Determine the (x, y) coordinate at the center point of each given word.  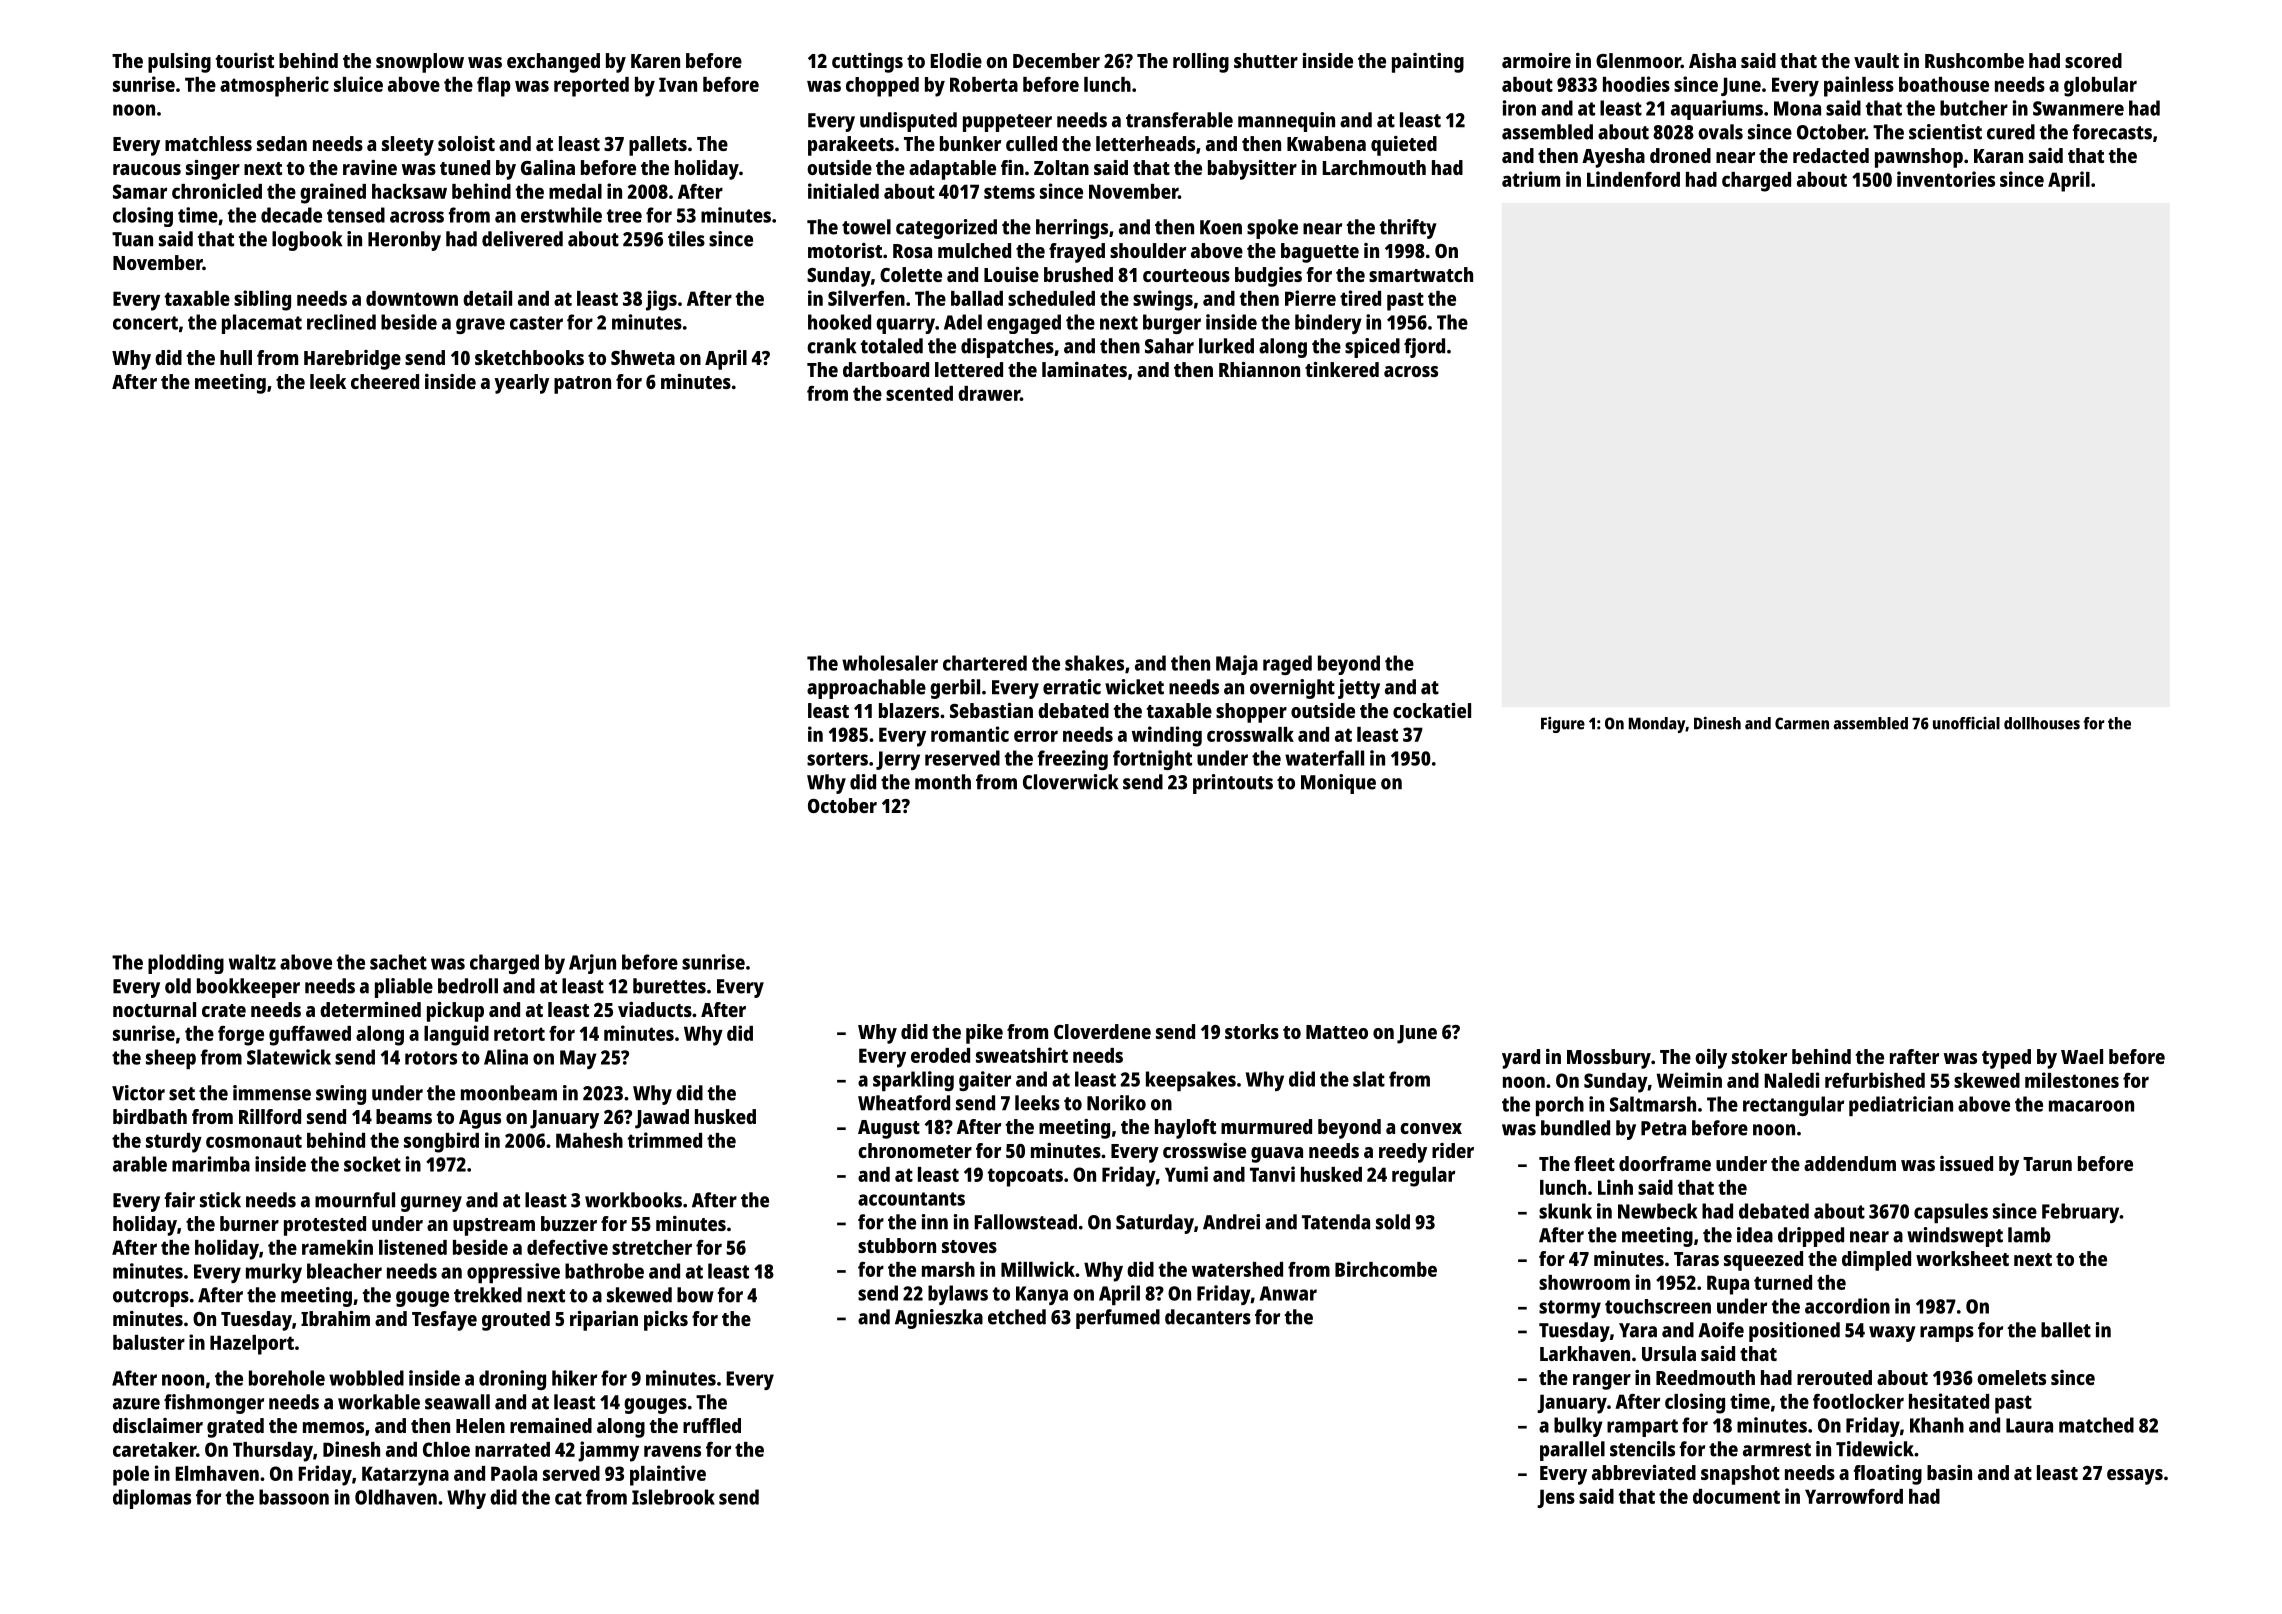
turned (1783, 1282)
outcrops (151, 1298)
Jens (1556, 1498)
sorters (837, 759)
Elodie (956, 60)
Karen (655, 61)
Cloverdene (1102, 1031)
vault (1876, 60)
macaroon (2091, 1106)
